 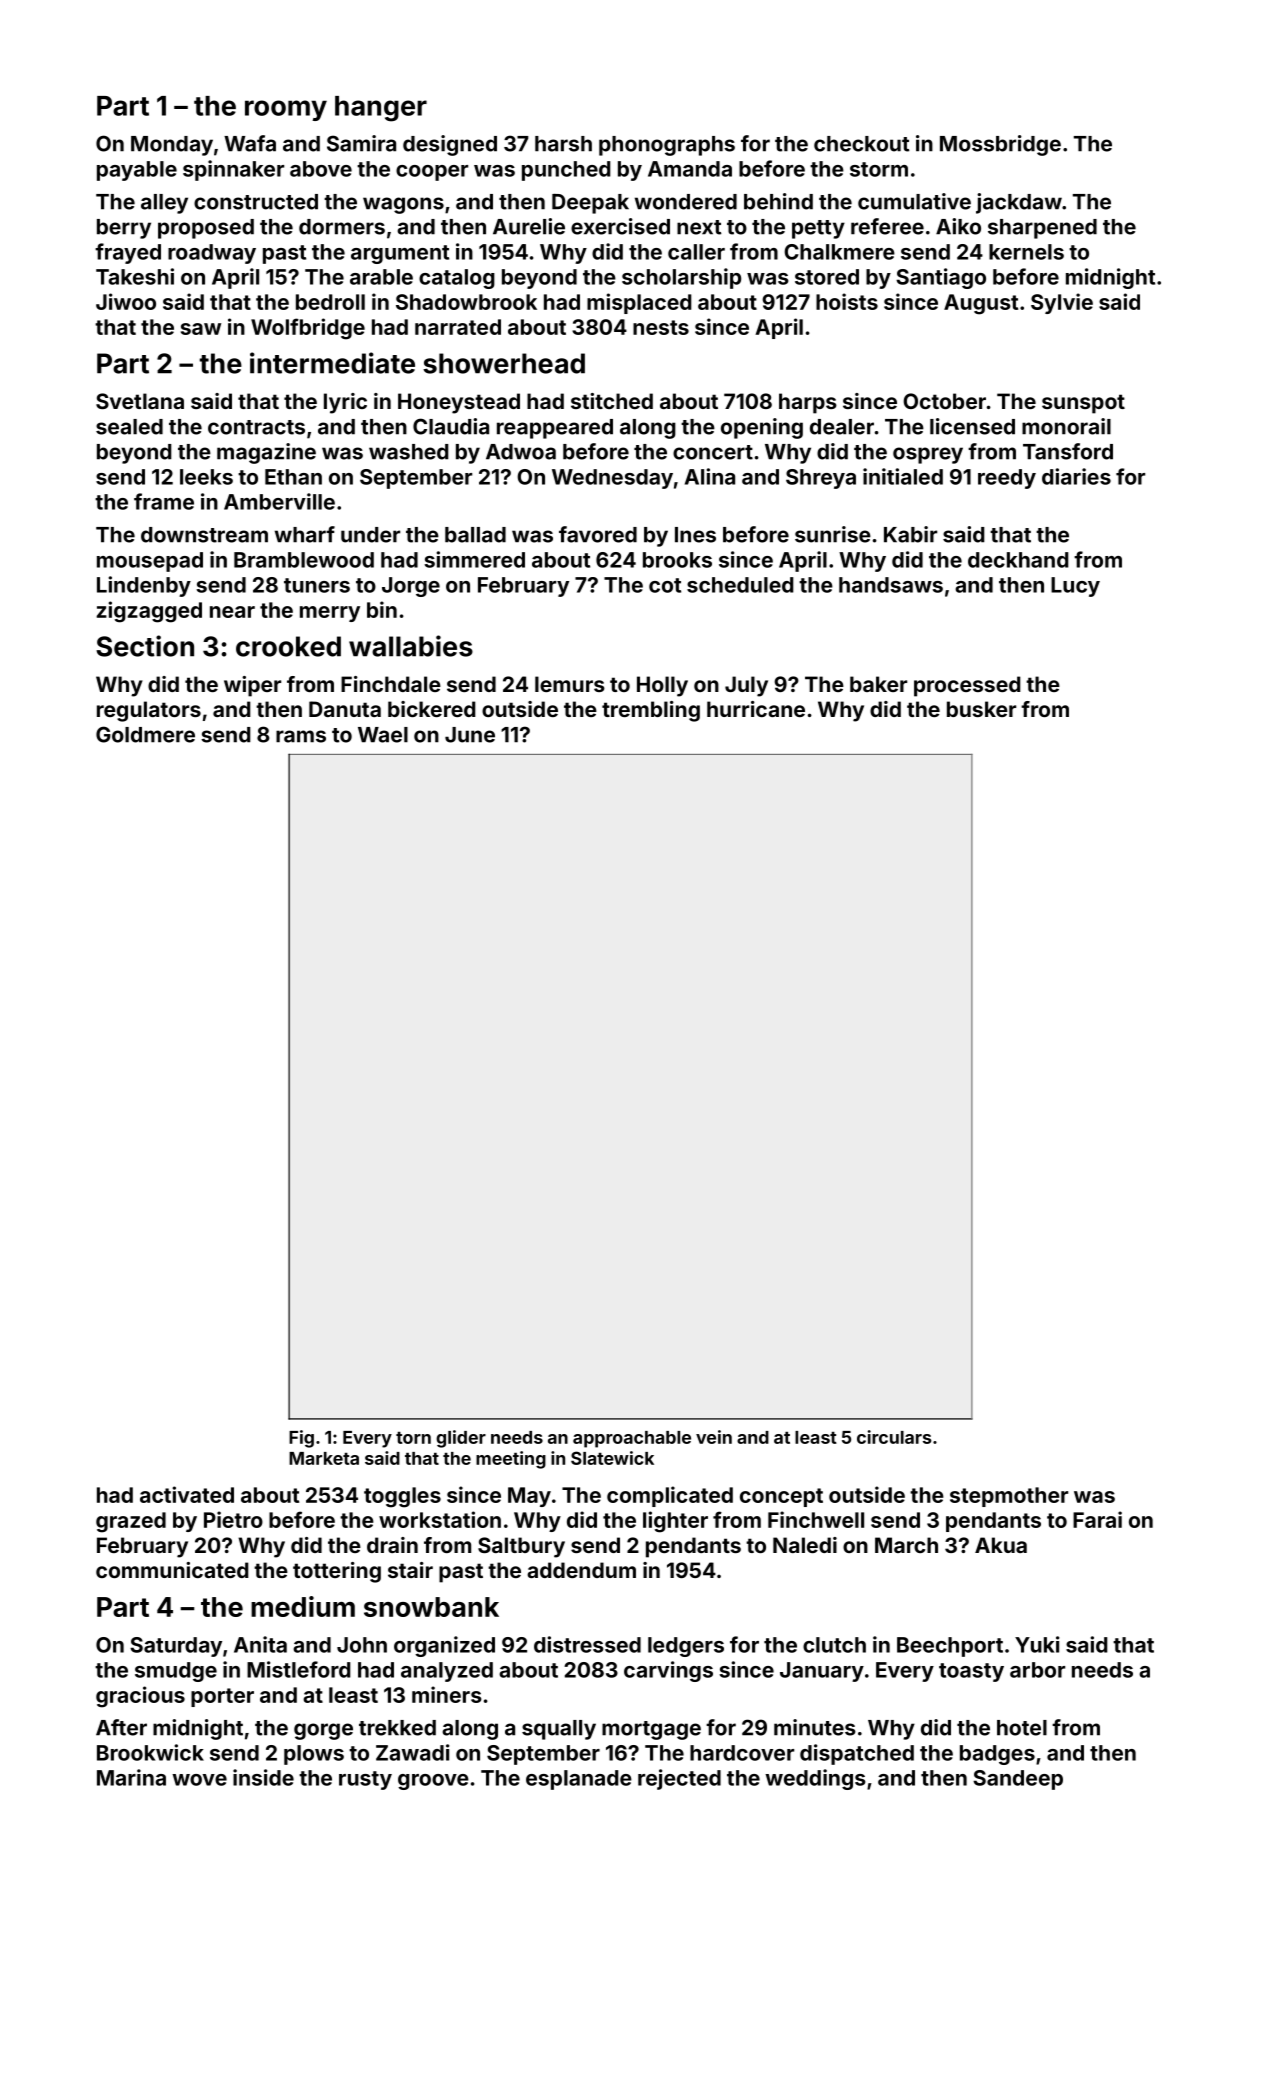 I want to click on Slatewick, so click(x=612, y=1458).
